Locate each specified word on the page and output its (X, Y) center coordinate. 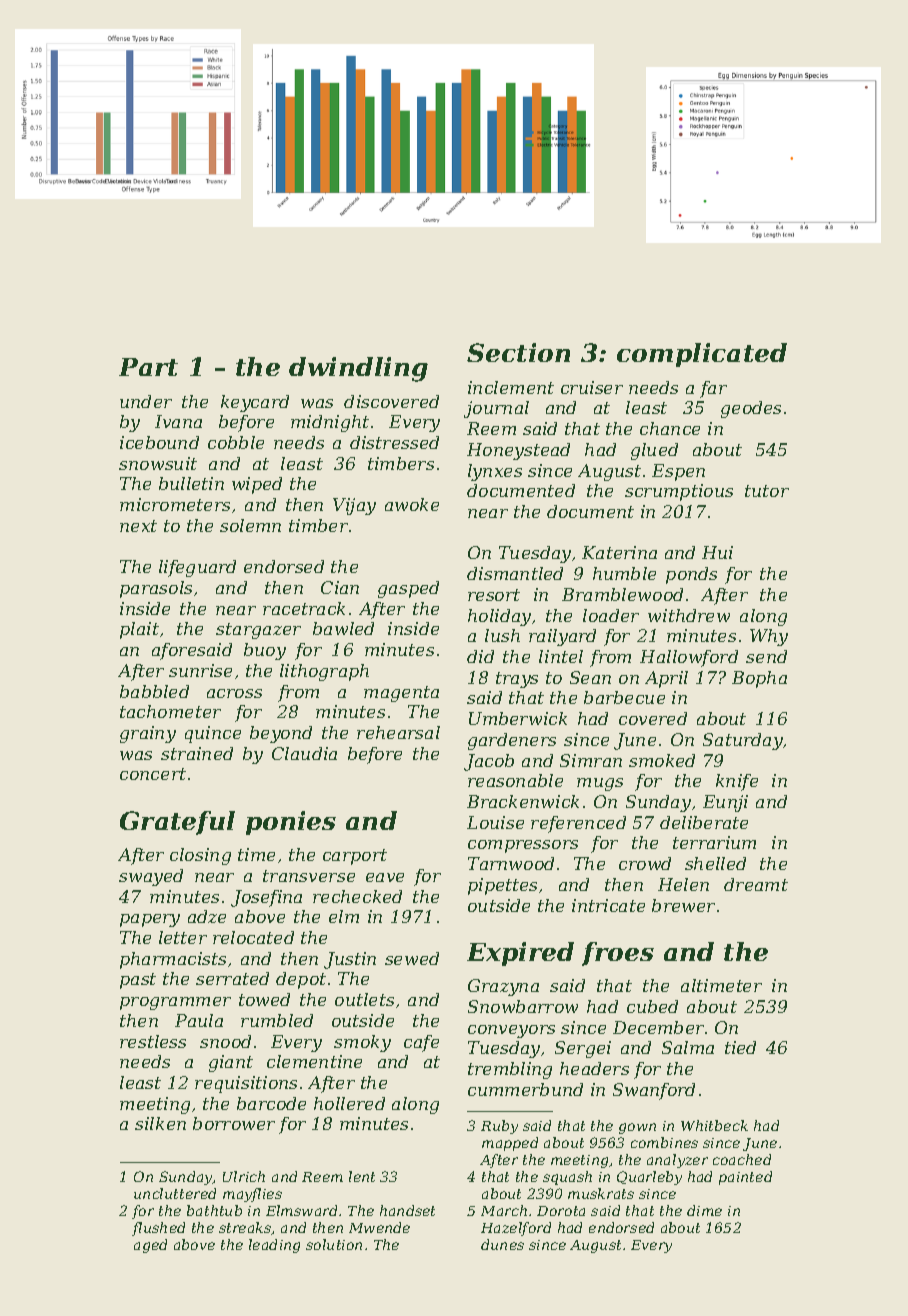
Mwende (379, 1227)
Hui (717, 552)
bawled (343, 628)
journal (496, 409)
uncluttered (175, 1193)
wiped (257, 485)
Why (769, 637)
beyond (281, 734)
